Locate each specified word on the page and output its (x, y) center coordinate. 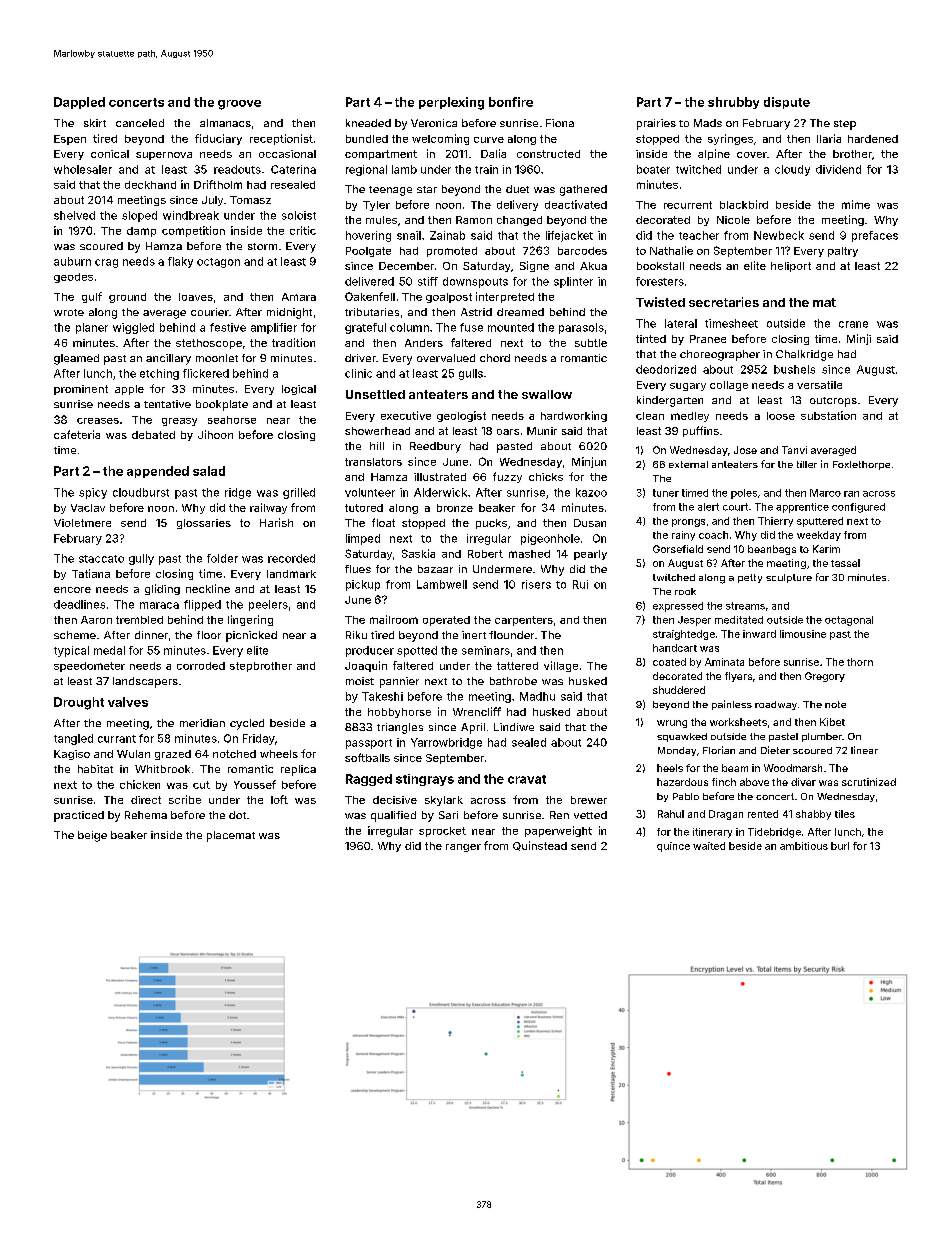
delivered (369, 281)
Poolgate (368, 252)
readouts (237, 169)
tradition (293, 342)
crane (853, 324)
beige (92, 836)
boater (653, 169)
